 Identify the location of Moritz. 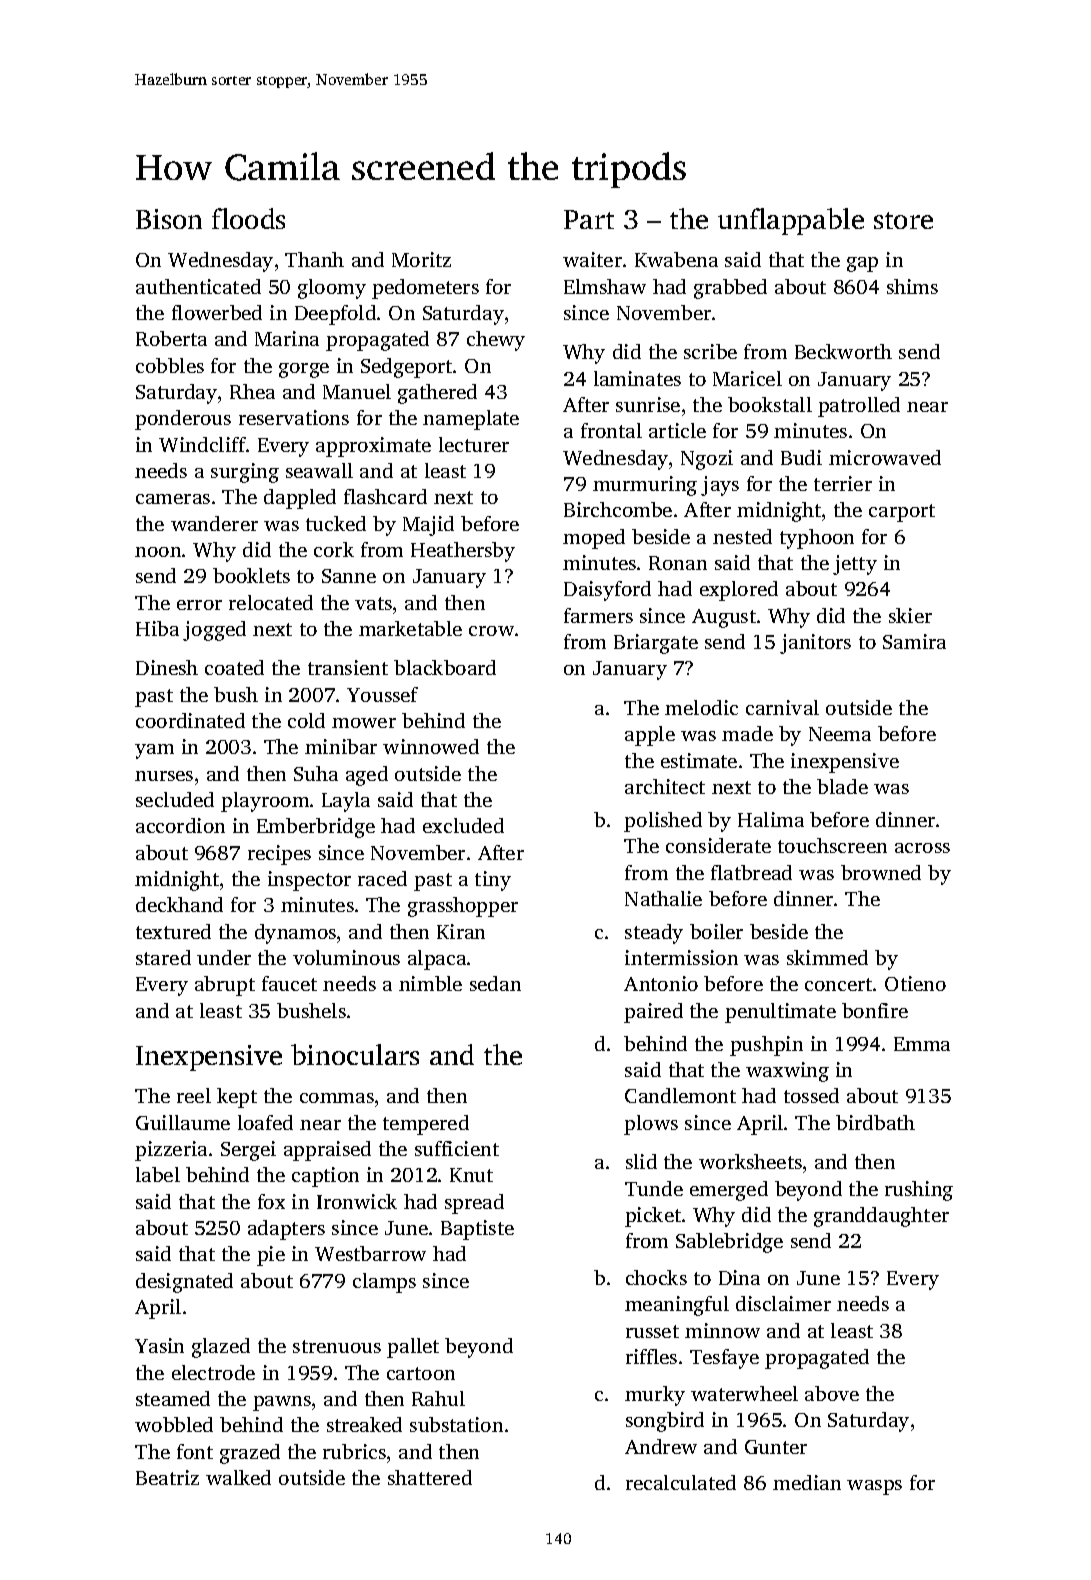
(421, 259).
